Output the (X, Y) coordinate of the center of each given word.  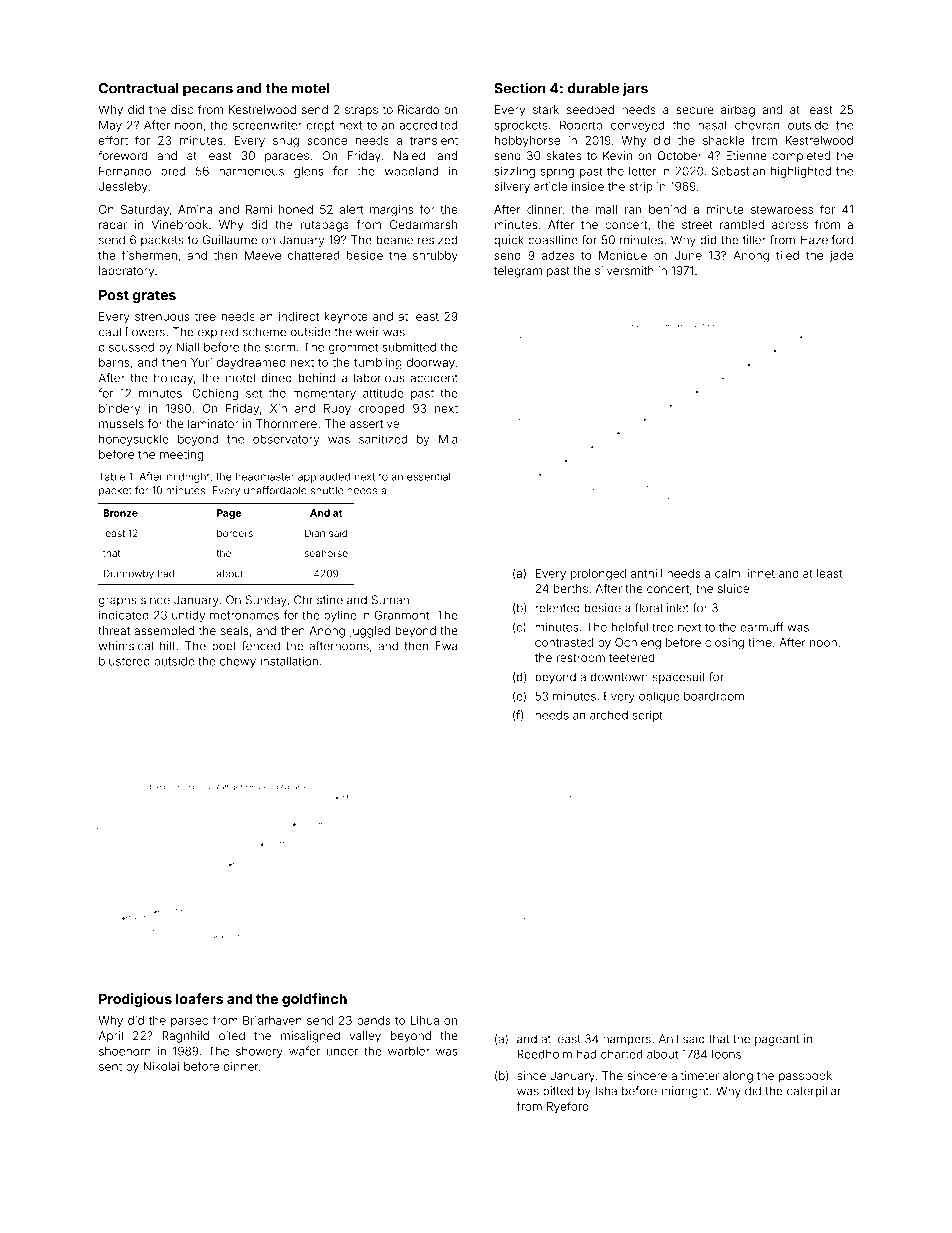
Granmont (402, 615)
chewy (238, 662)
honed (296, 209)
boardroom (714, 696)
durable (593, 88)
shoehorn (125, 1051)
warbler (409, 1051)
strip (641, 187)
